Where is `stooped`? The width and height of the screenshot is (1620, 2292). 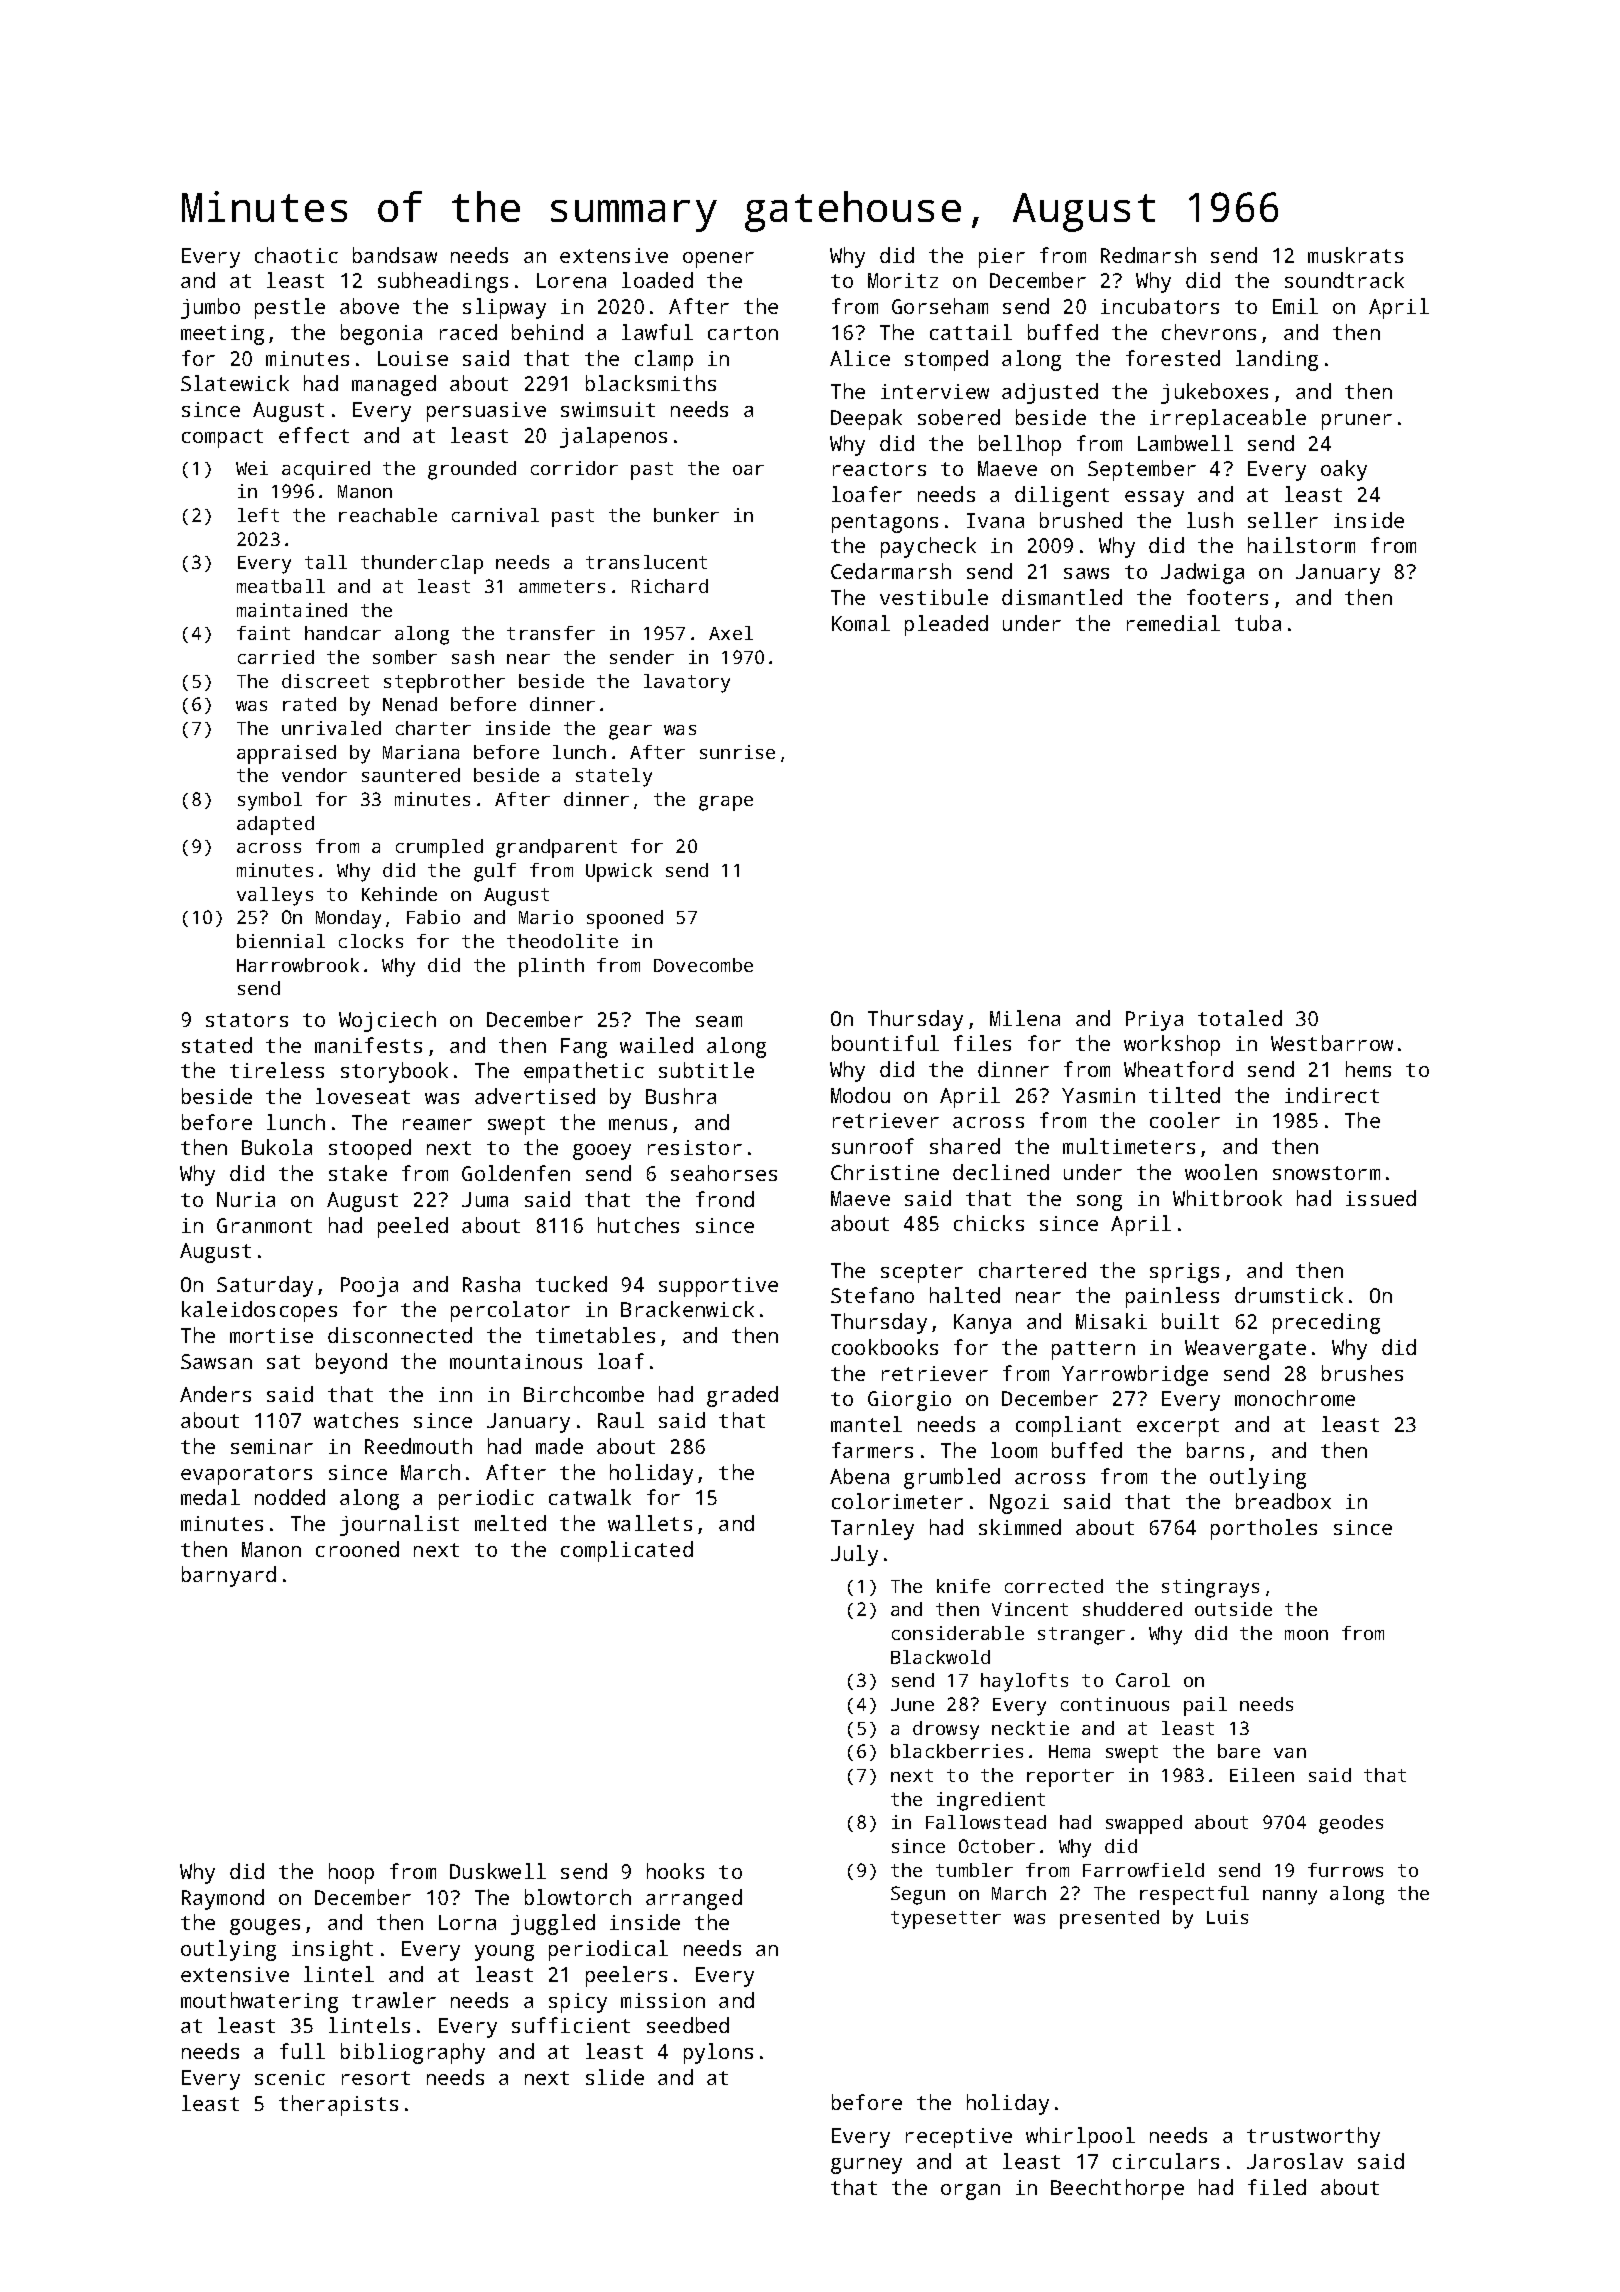 stooped is located at coordinates (370, 1149).
